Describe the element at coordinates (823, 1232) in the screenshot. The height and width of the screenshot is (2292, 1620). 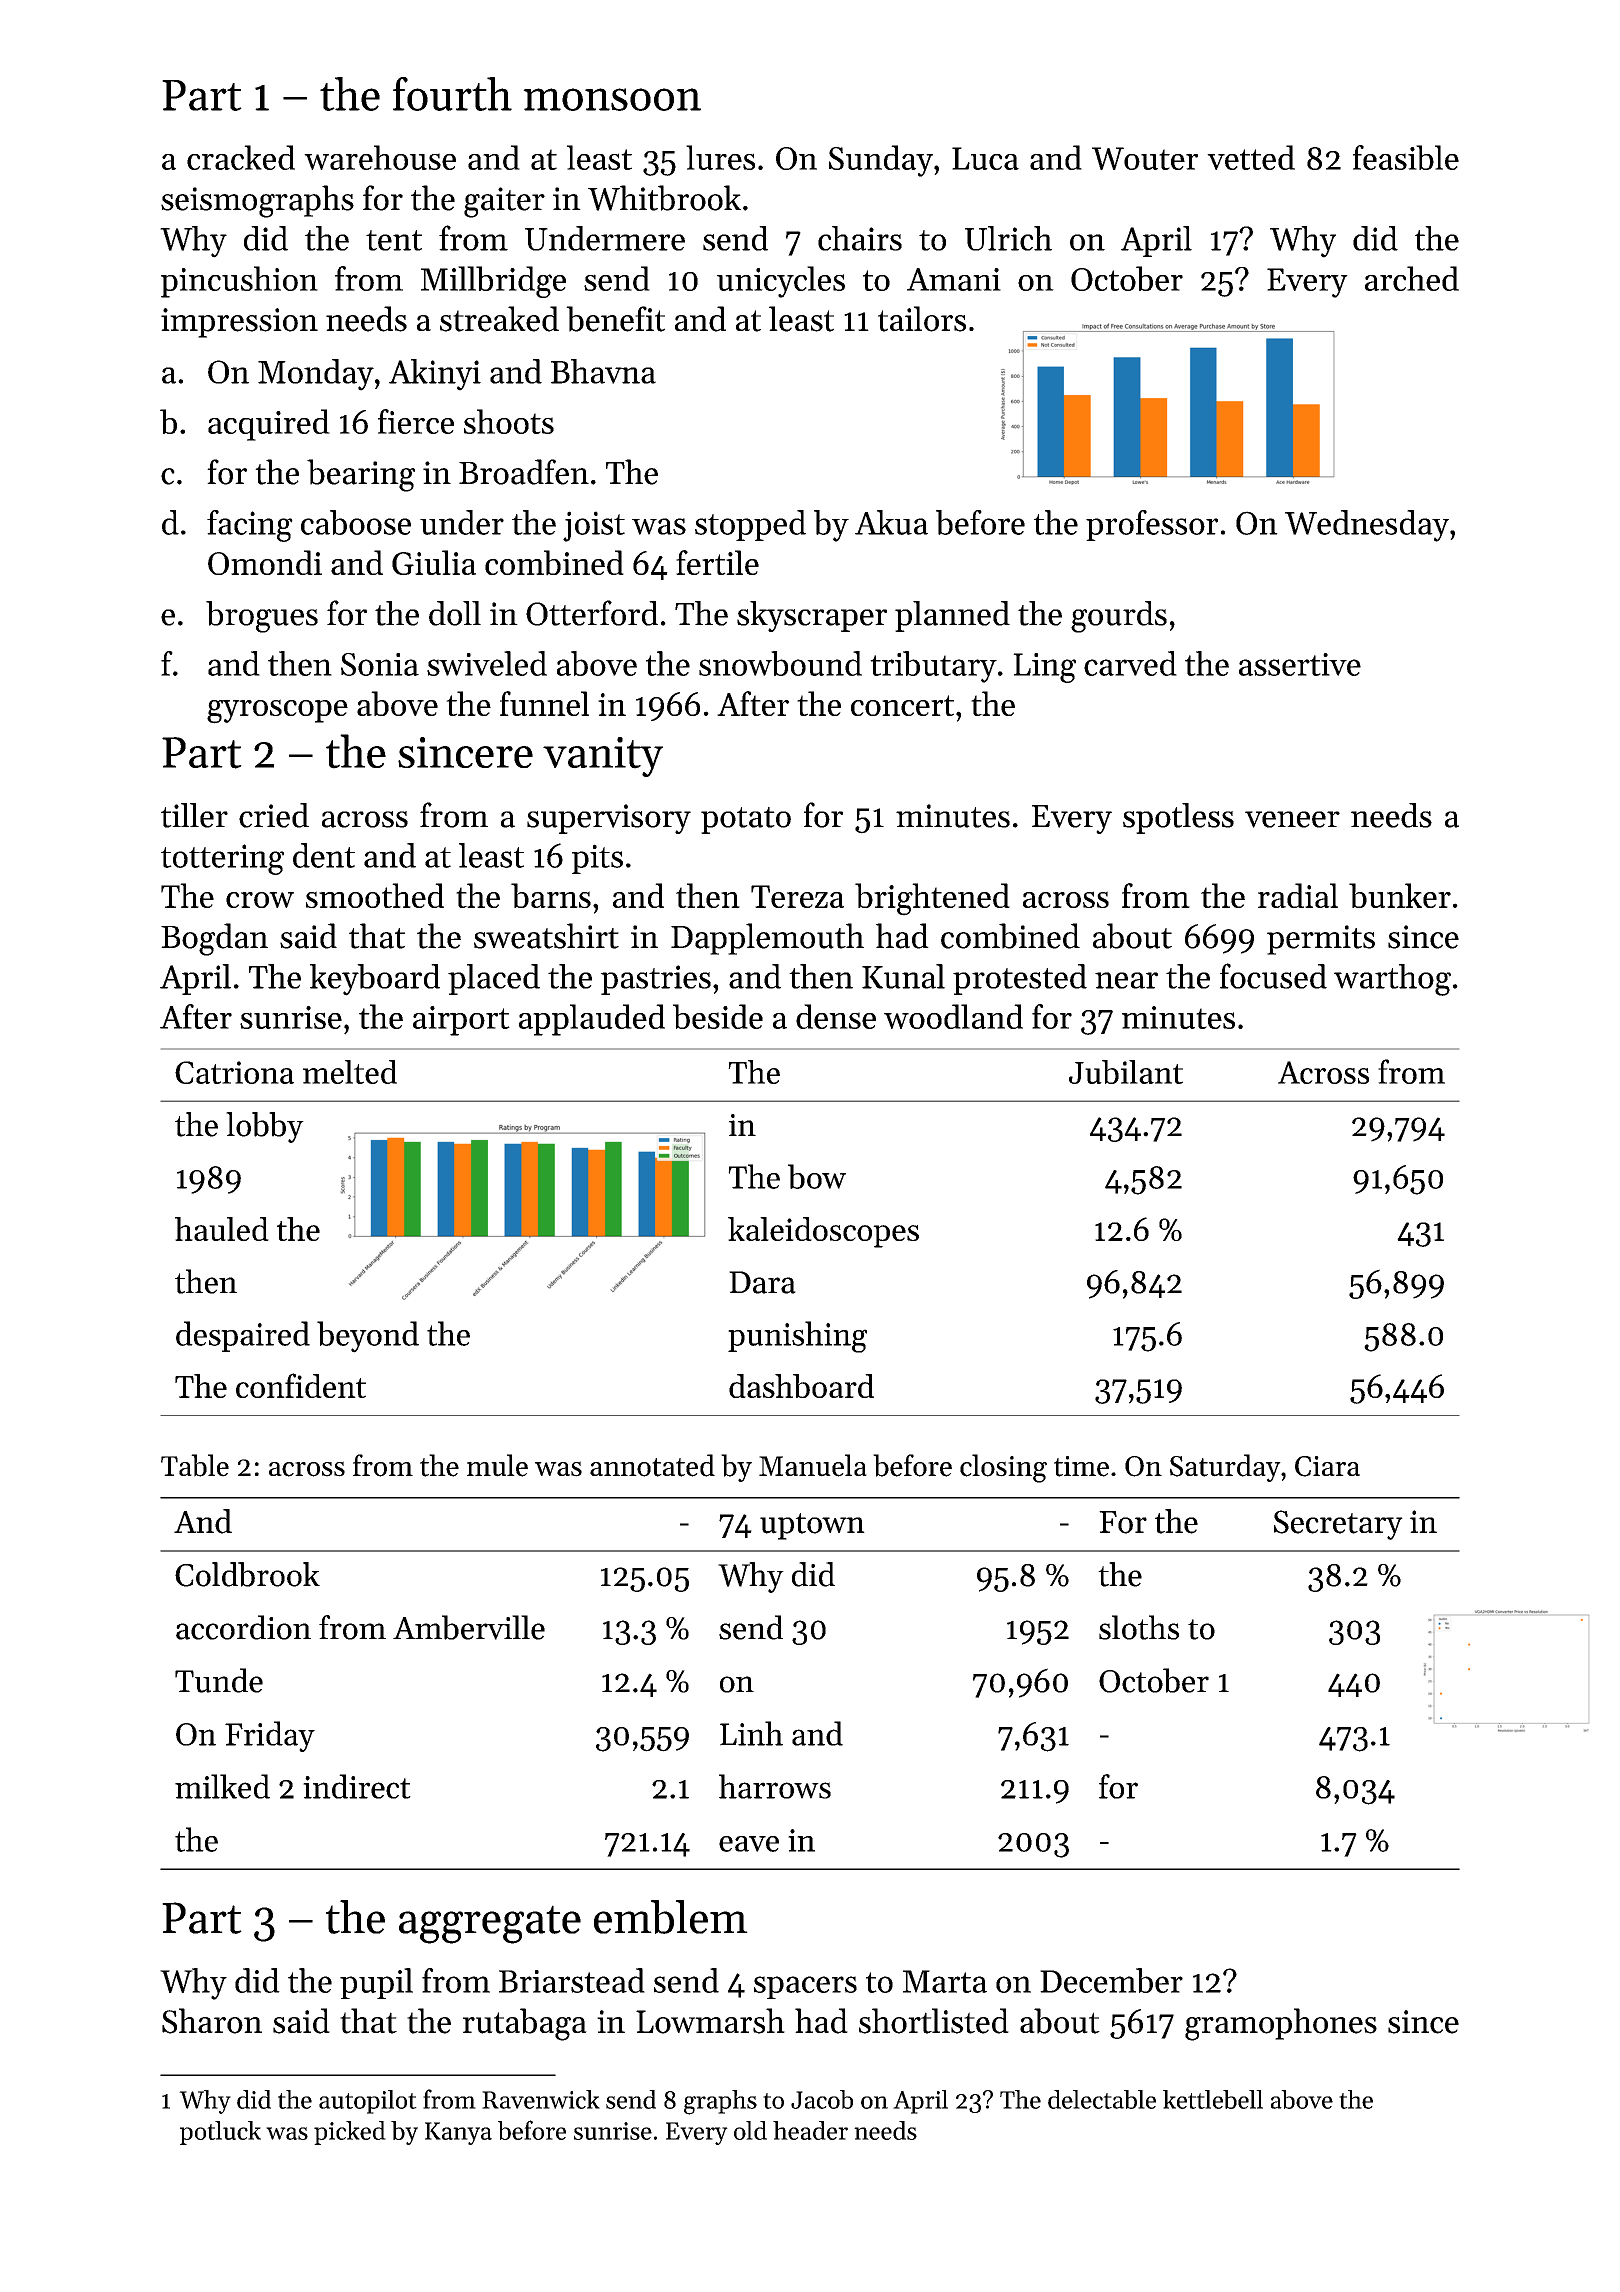
I see `kaleidoscopes` at that location.
